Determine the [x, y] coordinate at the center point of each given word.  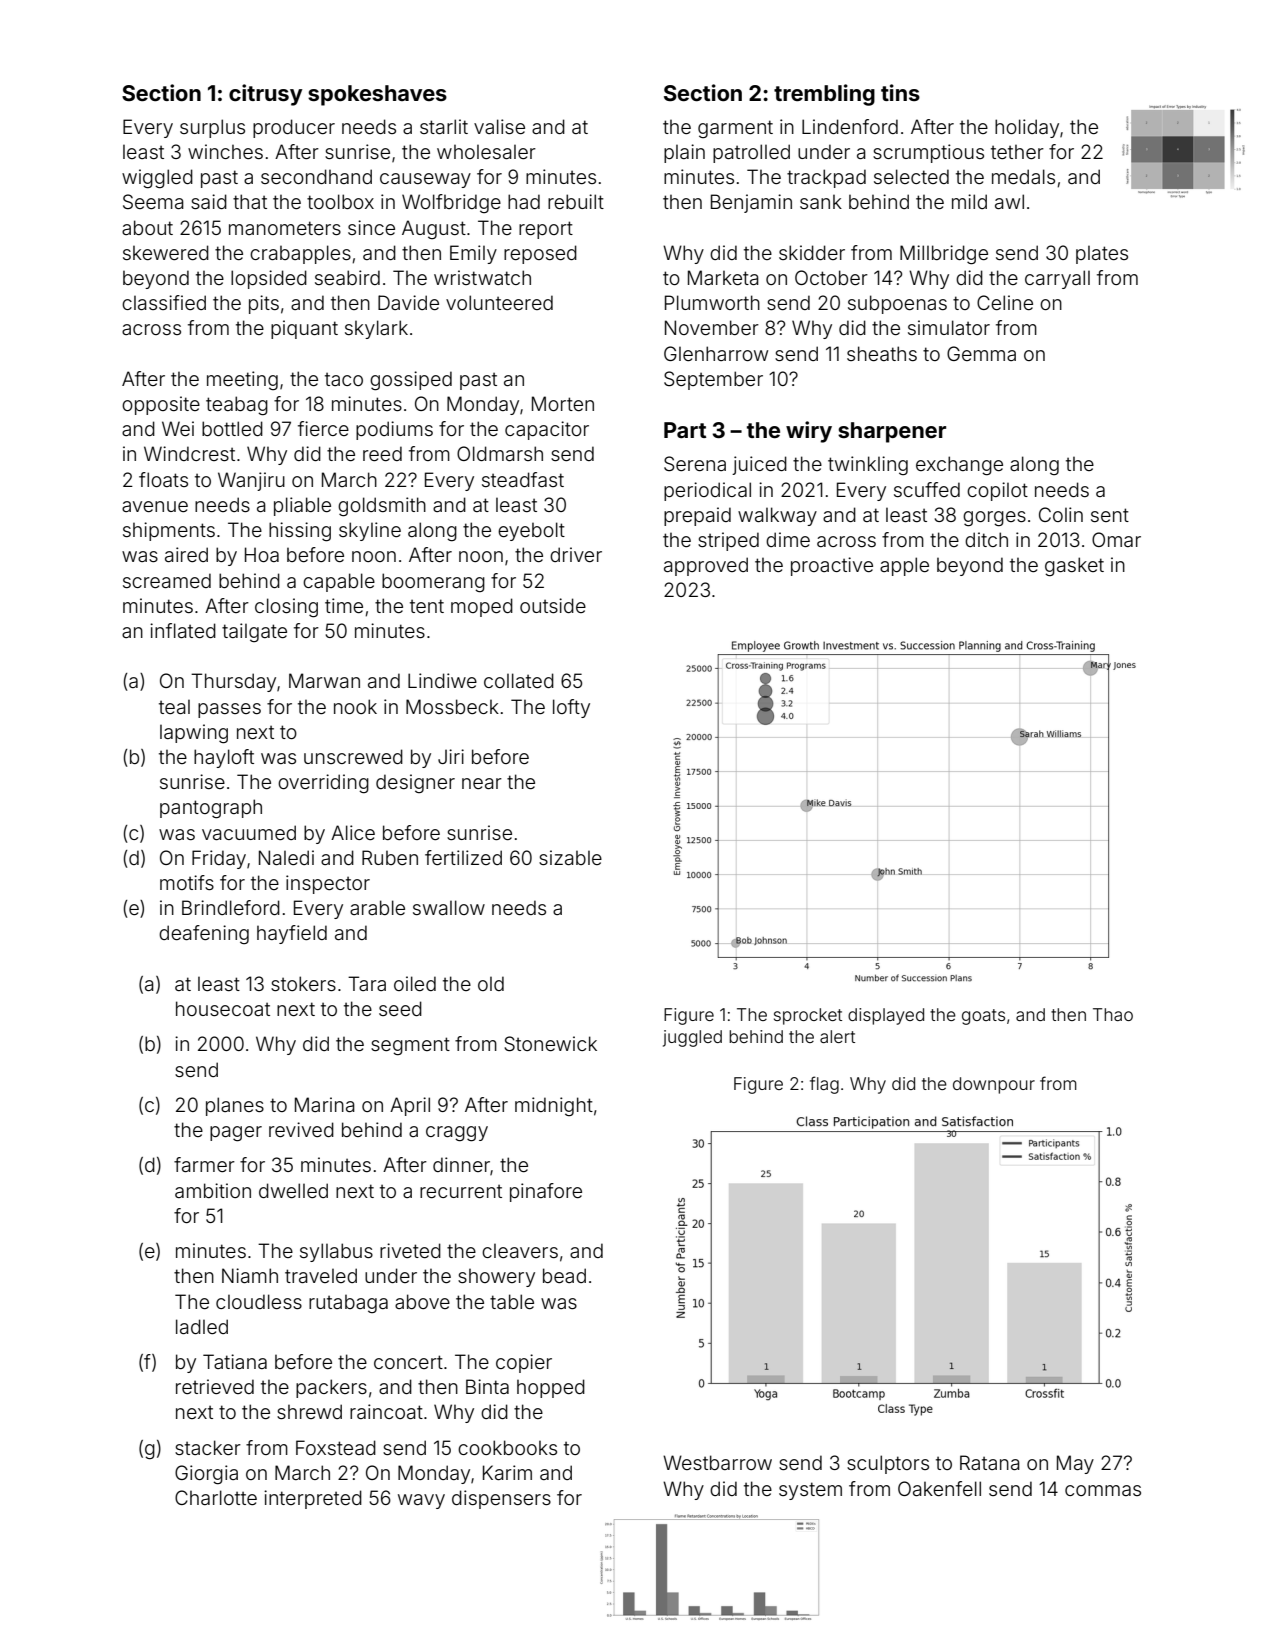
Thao [1113, 1014]
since [371, 227]
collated [519, 680]
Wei [178, 428]
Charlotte [216, 1497]
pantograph [211, 809]
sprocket [808, 1016]
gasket [1074, 567]
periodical [707, 491]
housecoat [223, 1008]
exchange [959, 466]
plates [1102, 255]
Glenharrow [716, 353]
